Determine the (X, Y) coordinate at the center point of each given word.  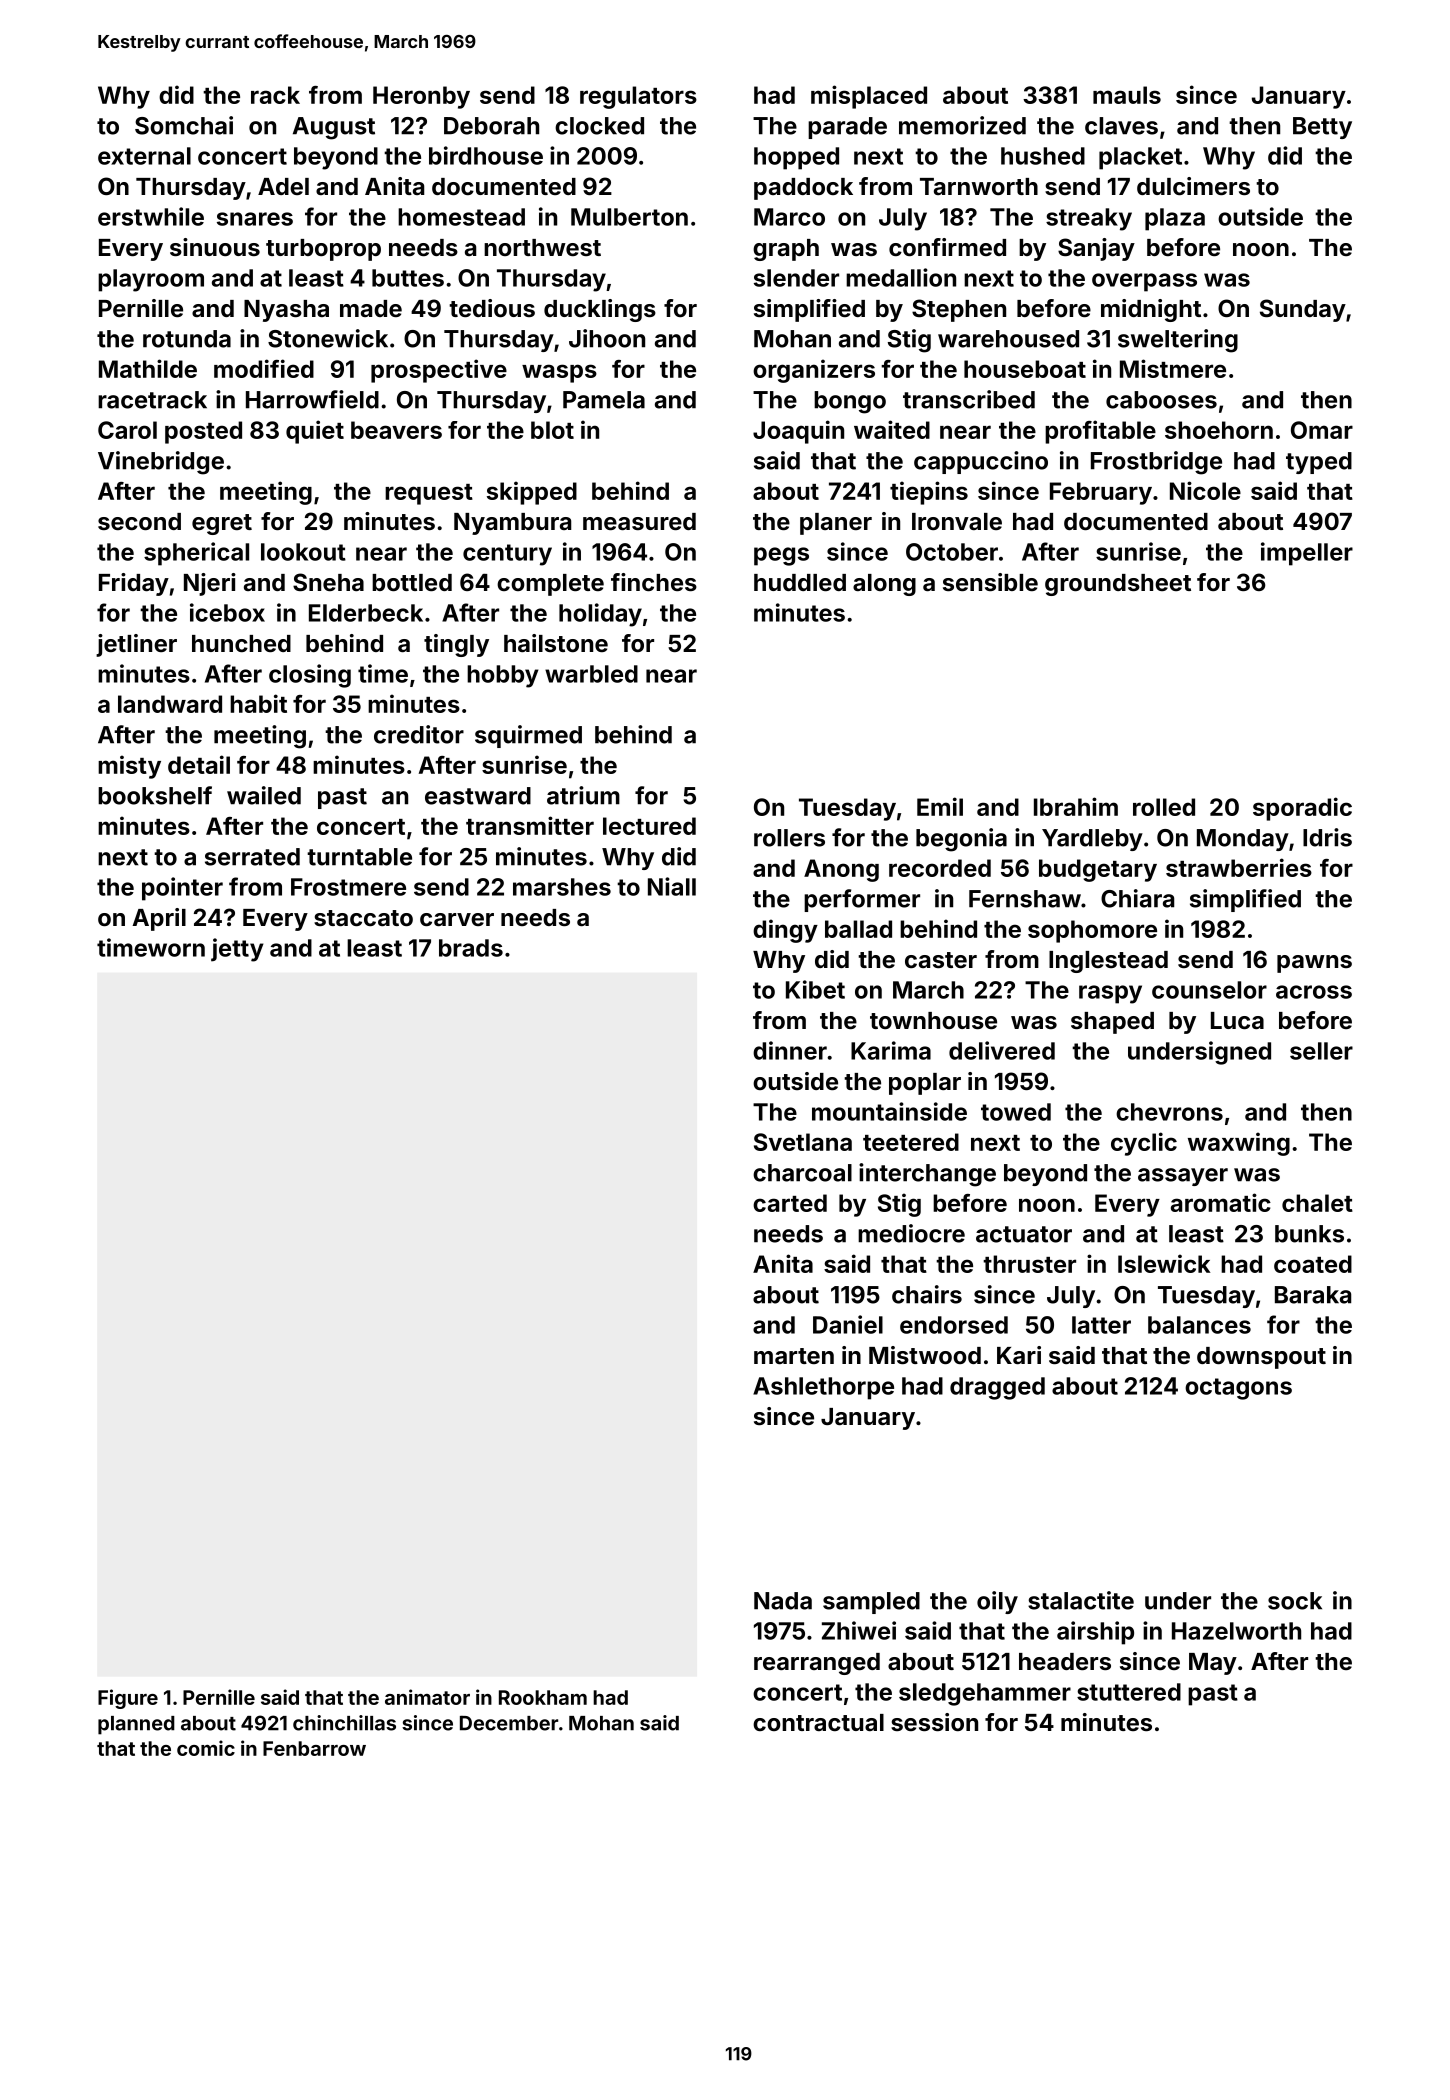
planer (836, 524)
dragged (997, 1388)
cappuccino (981, 462)
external (144, 156)
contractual (818, 1722)
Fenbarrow (314, 1748)
